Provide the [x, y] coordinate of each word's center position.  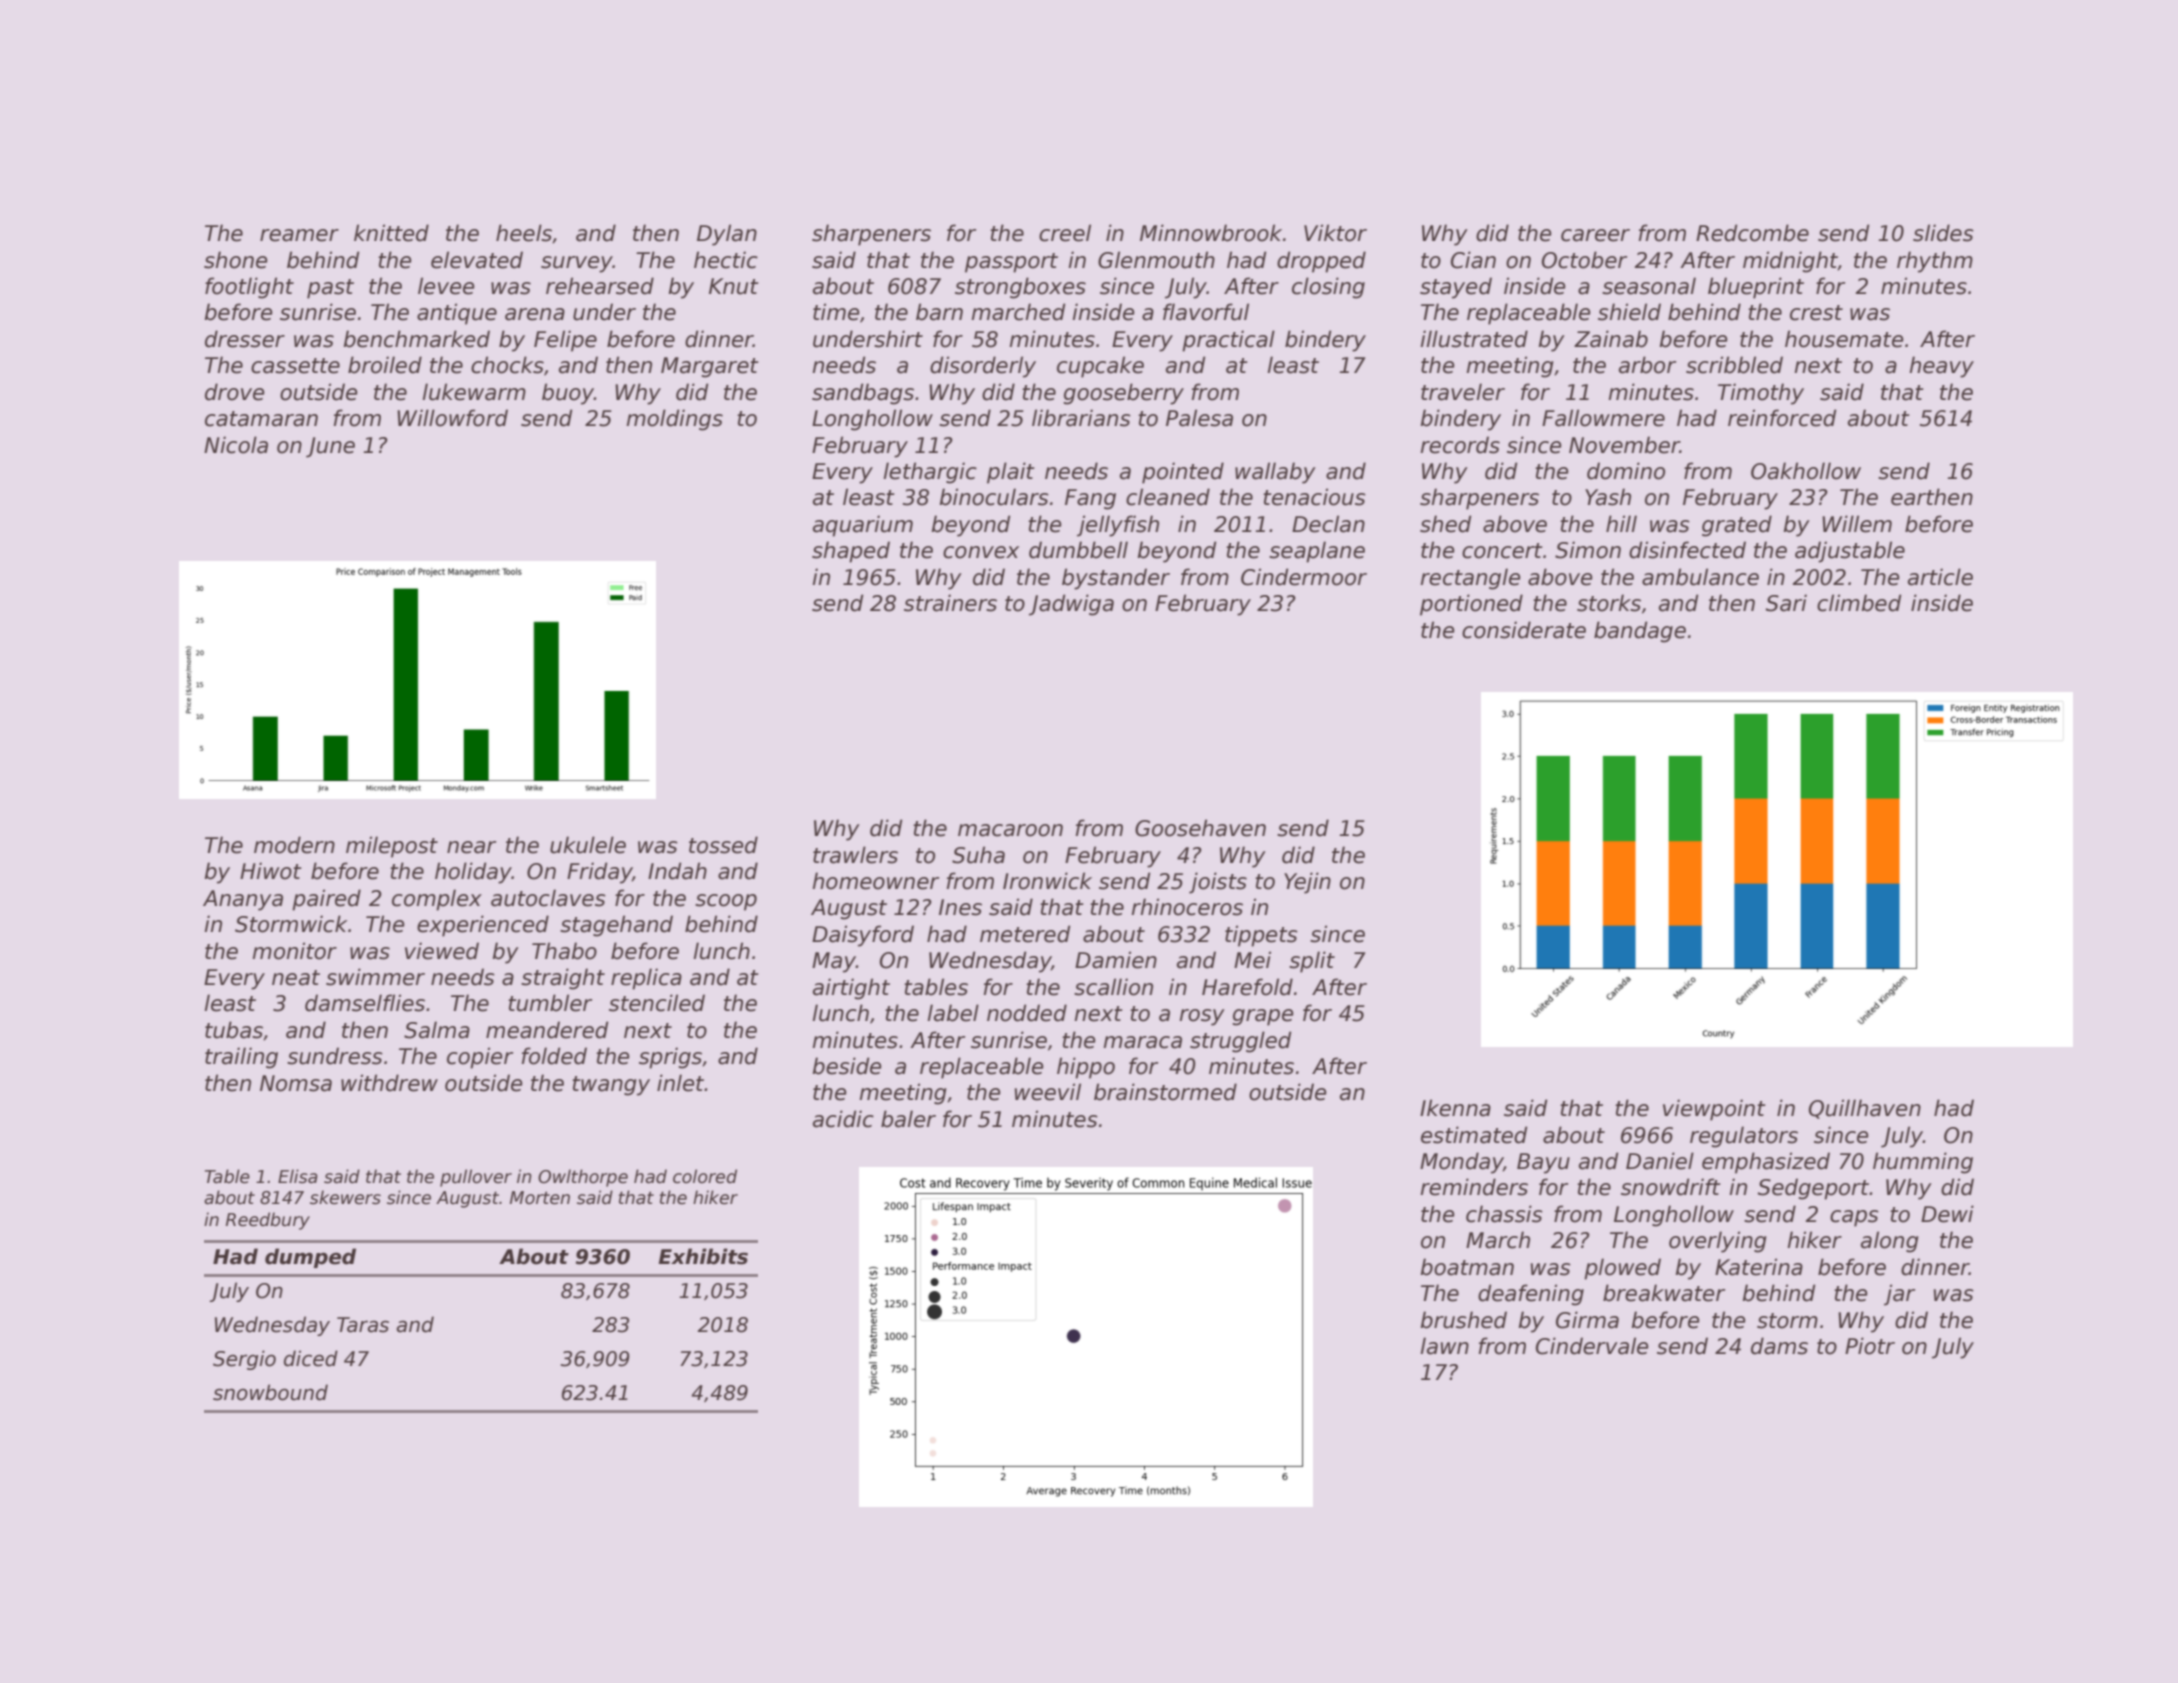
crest [1816, 313]
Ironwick [1047, 881]
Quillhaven [1865, 1109]
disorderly [983, 367]
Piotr [1870, 1346]
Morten [540, 1198]
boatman [1467, 1267]
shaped [851, 552]
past [330, 289]
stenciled [657, 1003]
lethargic [930, 473]
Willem [1857, 524]
